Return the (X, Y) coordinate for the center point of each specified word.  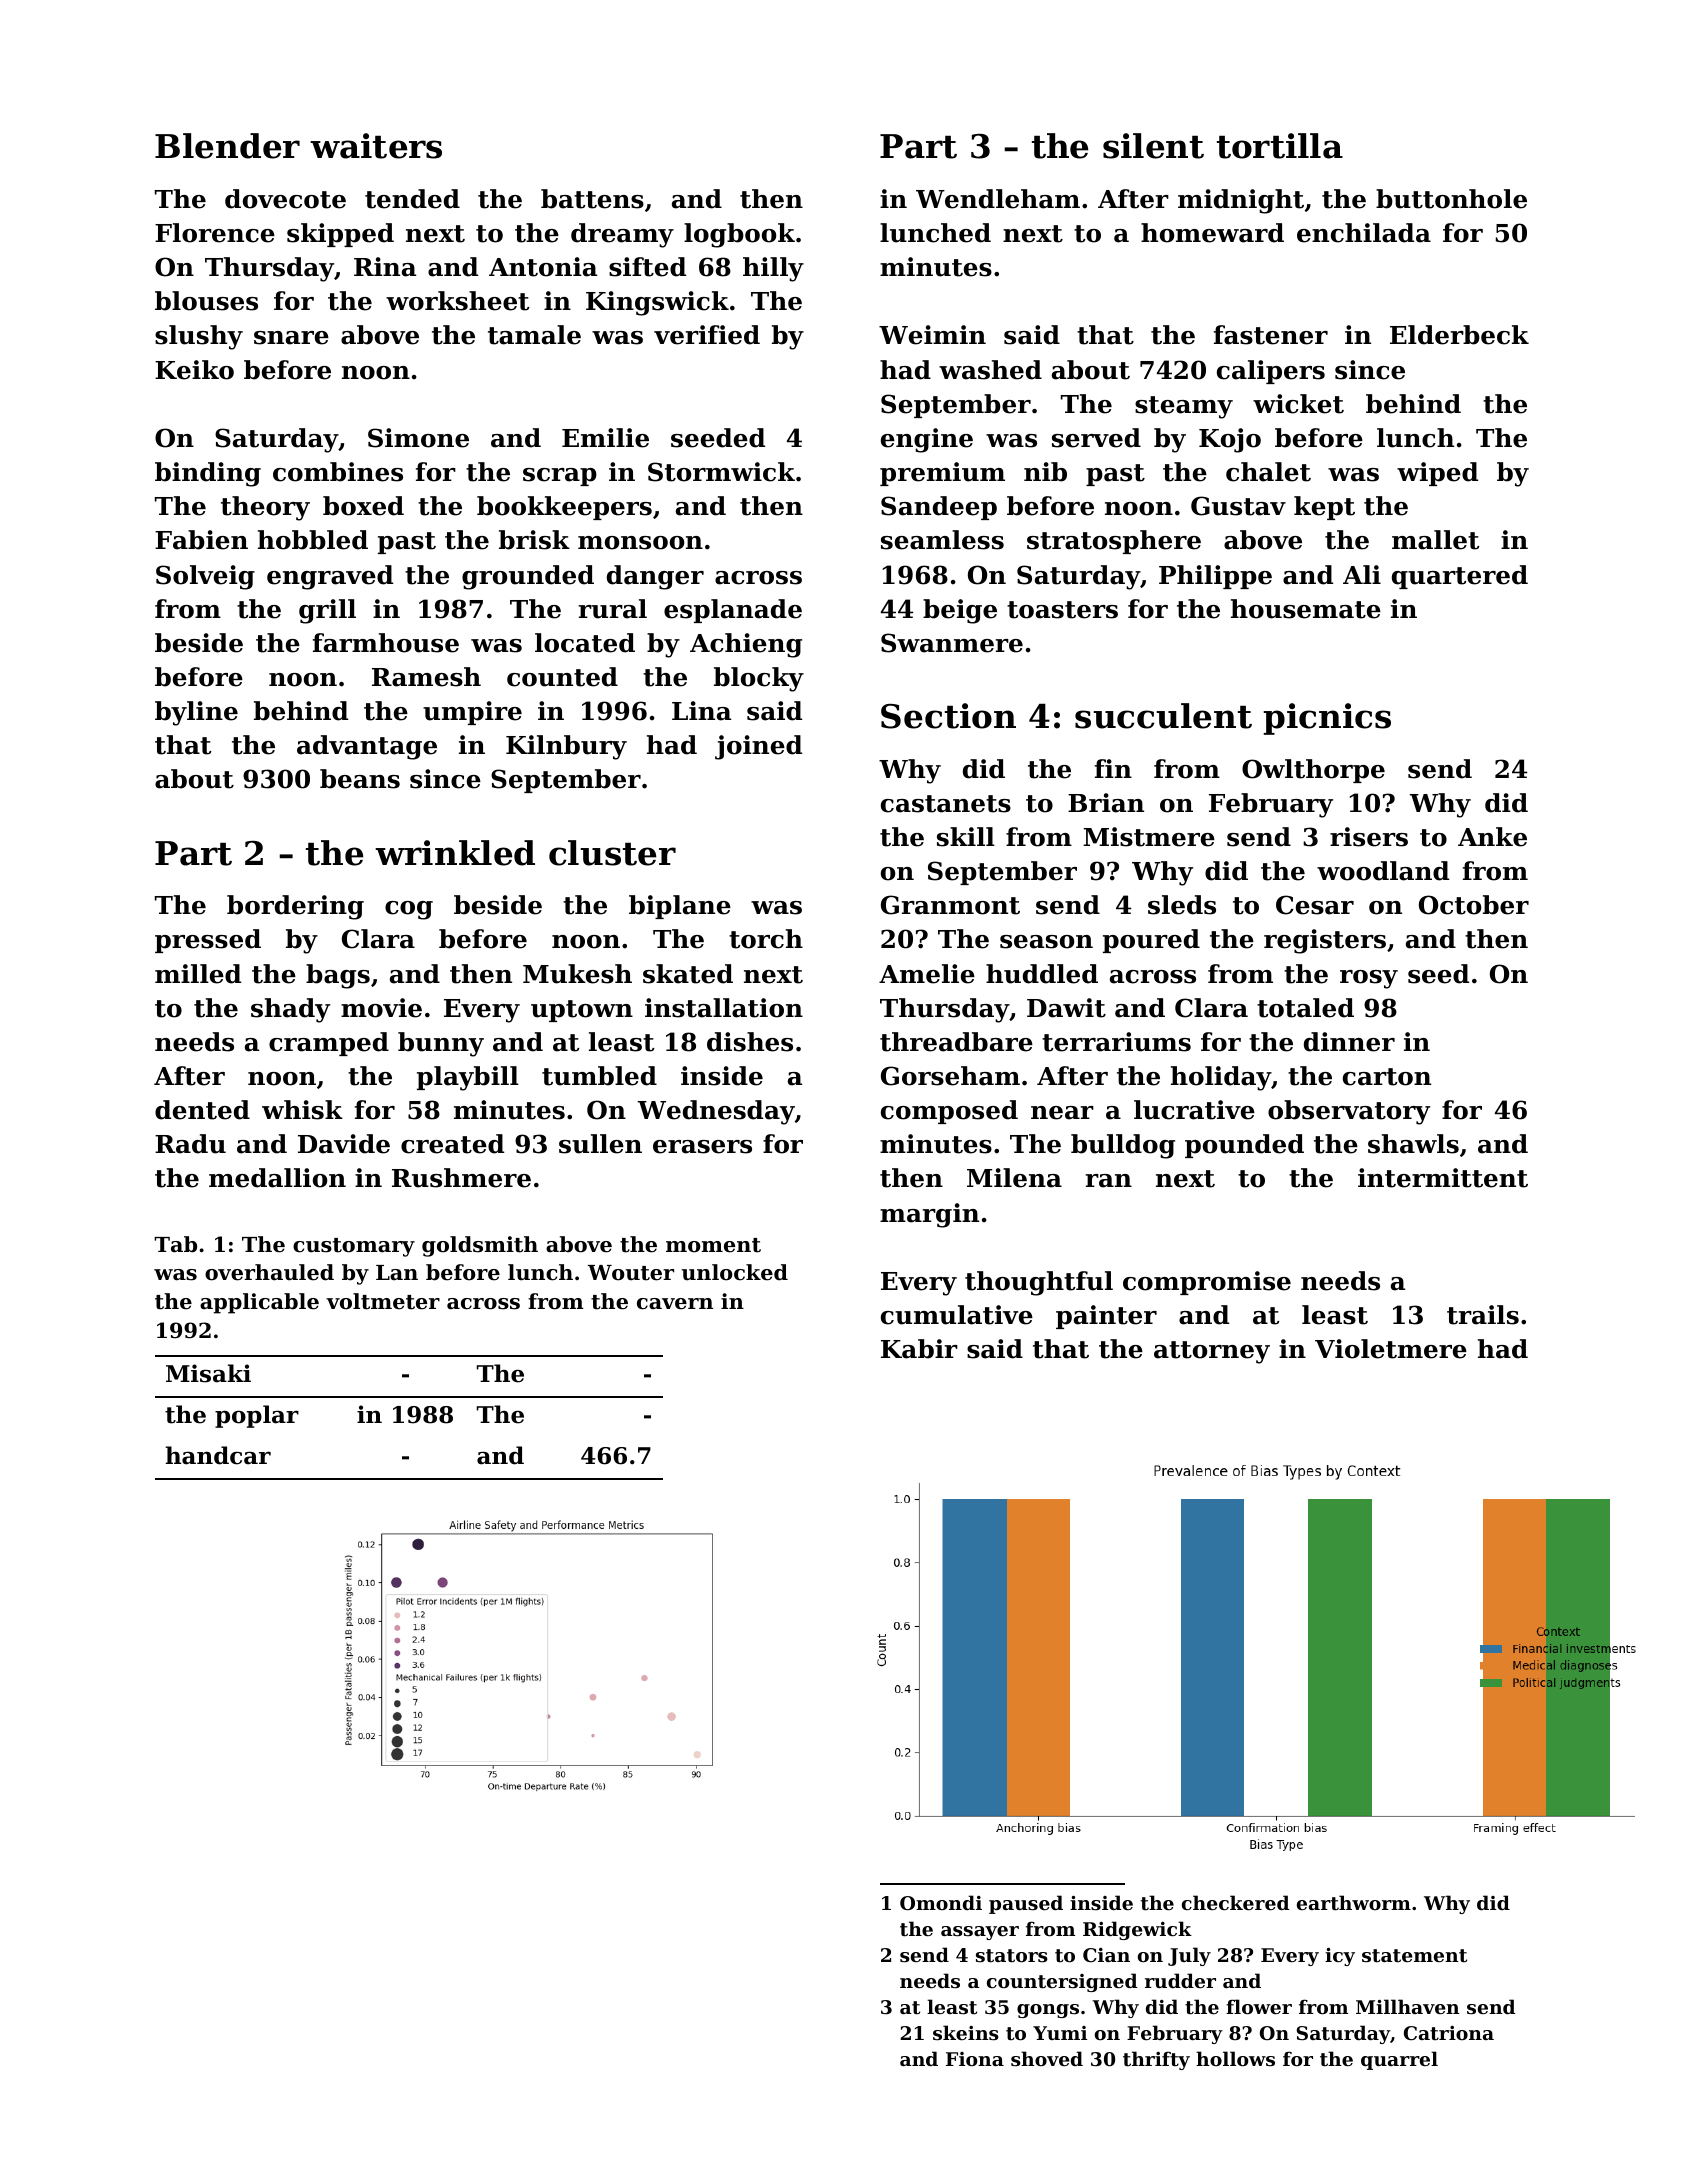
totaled (1305, 1008)
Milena (1014, 1178)
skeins (966, 2033)
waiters (376, 146)
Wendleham (998, 199)
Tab (175, 1244)
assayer (980, 1933)
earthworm (1354, 1903)
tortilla (1280, 146)
